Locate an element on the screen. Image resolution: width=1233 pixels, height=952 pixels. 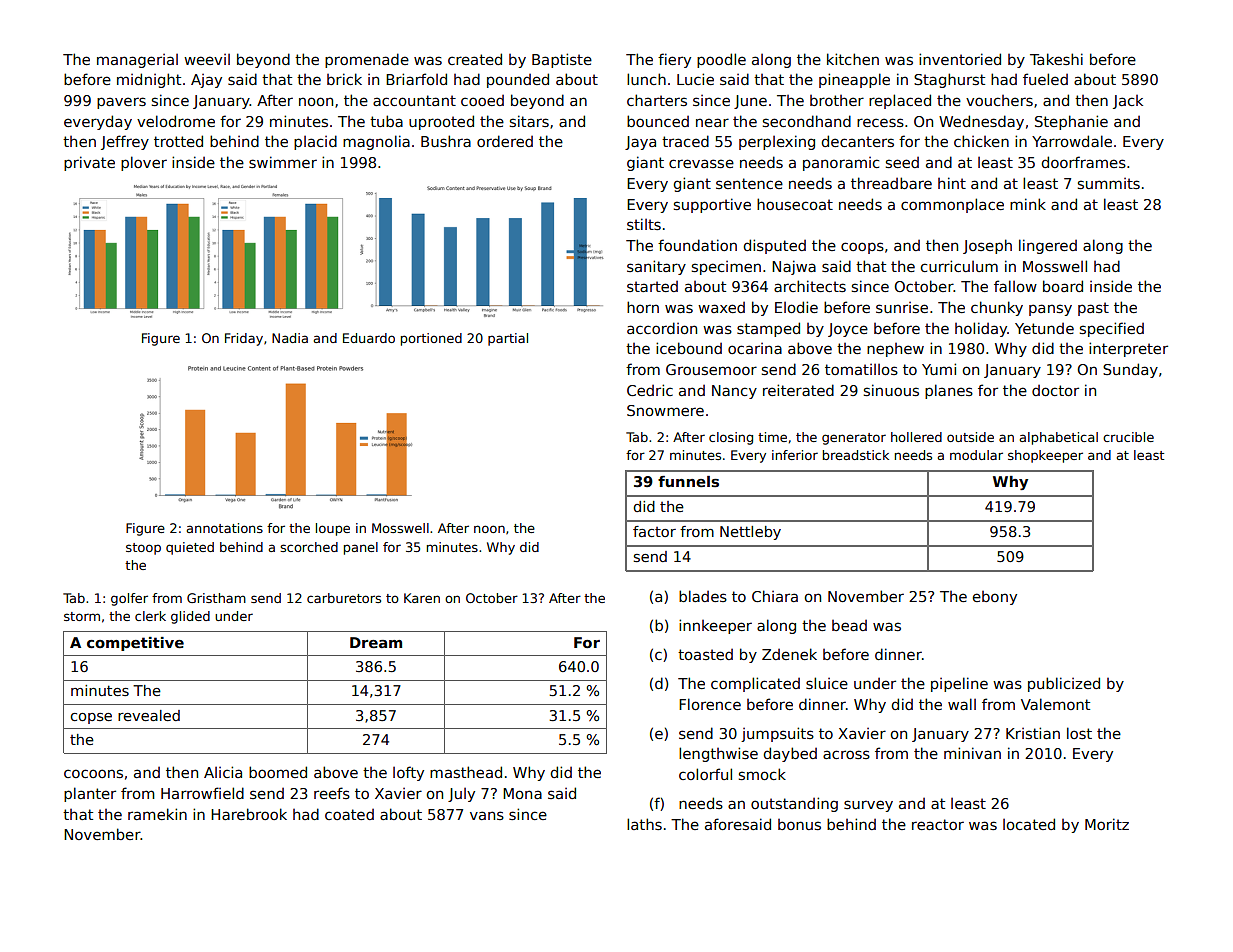
annotations is located at coordinates (224, 528).
